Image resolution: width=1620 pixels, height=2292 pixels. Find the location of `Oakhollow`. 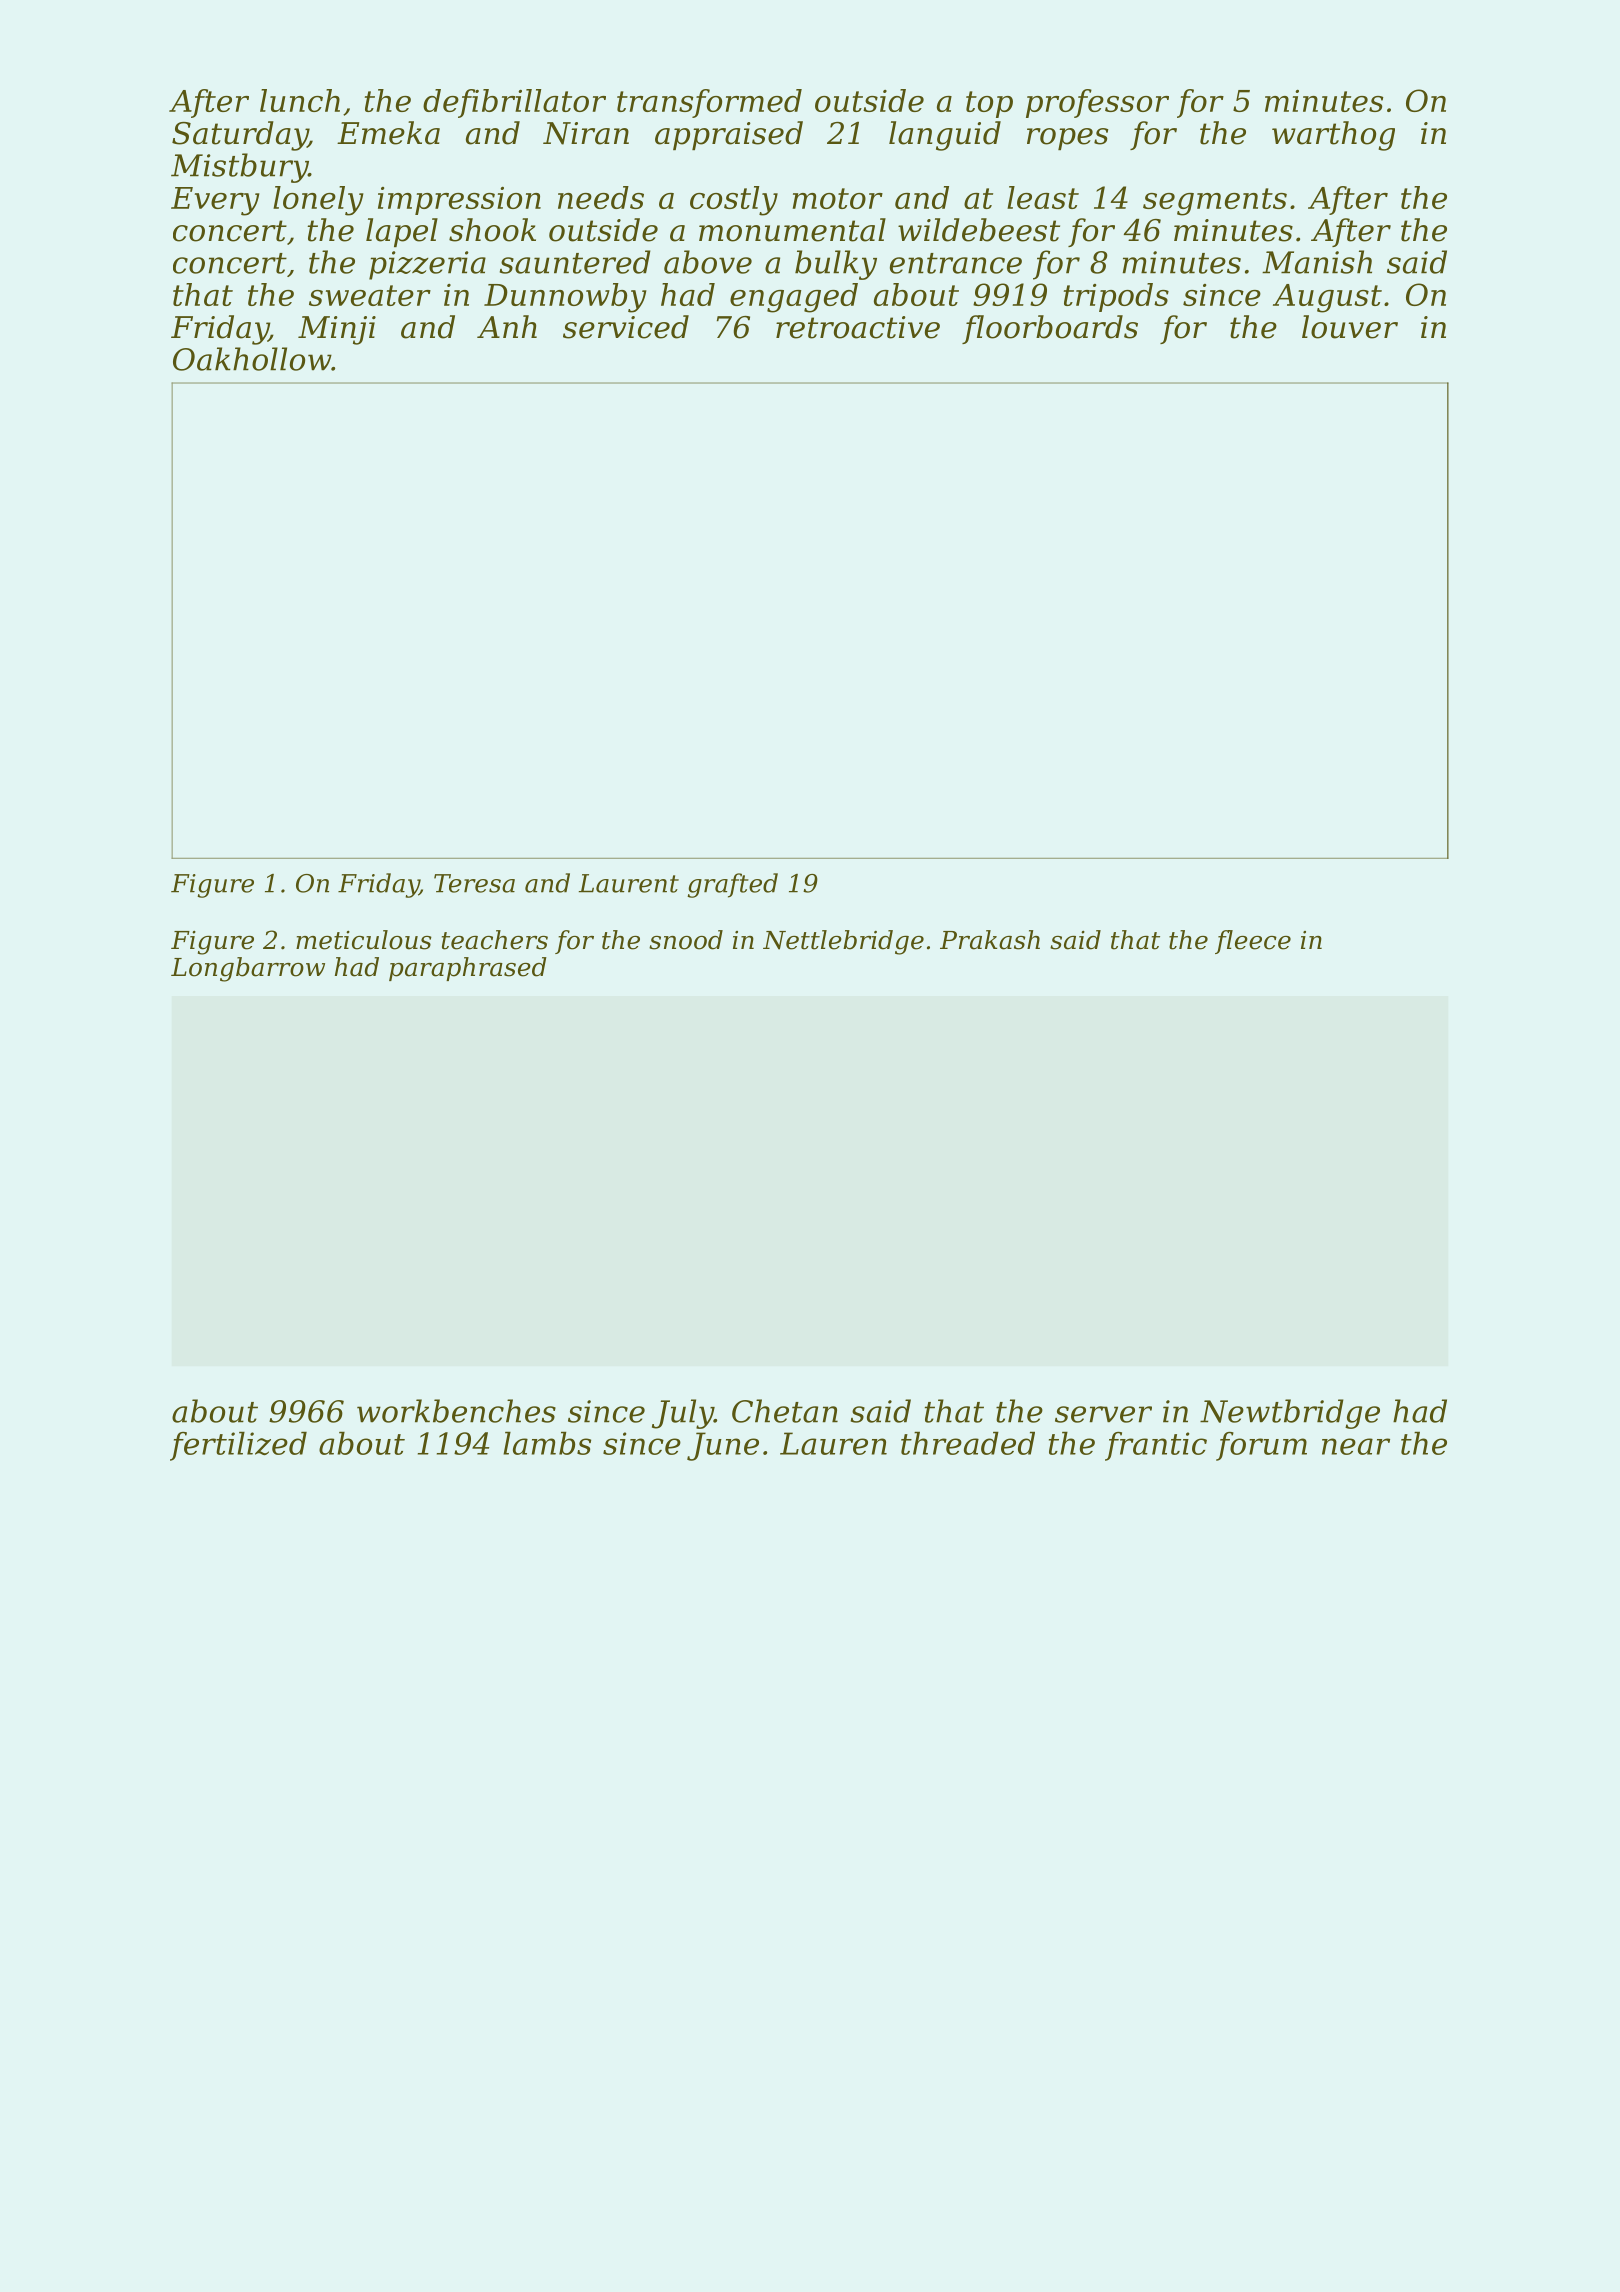

Oakhollow is located at coordinates (252, 359).
